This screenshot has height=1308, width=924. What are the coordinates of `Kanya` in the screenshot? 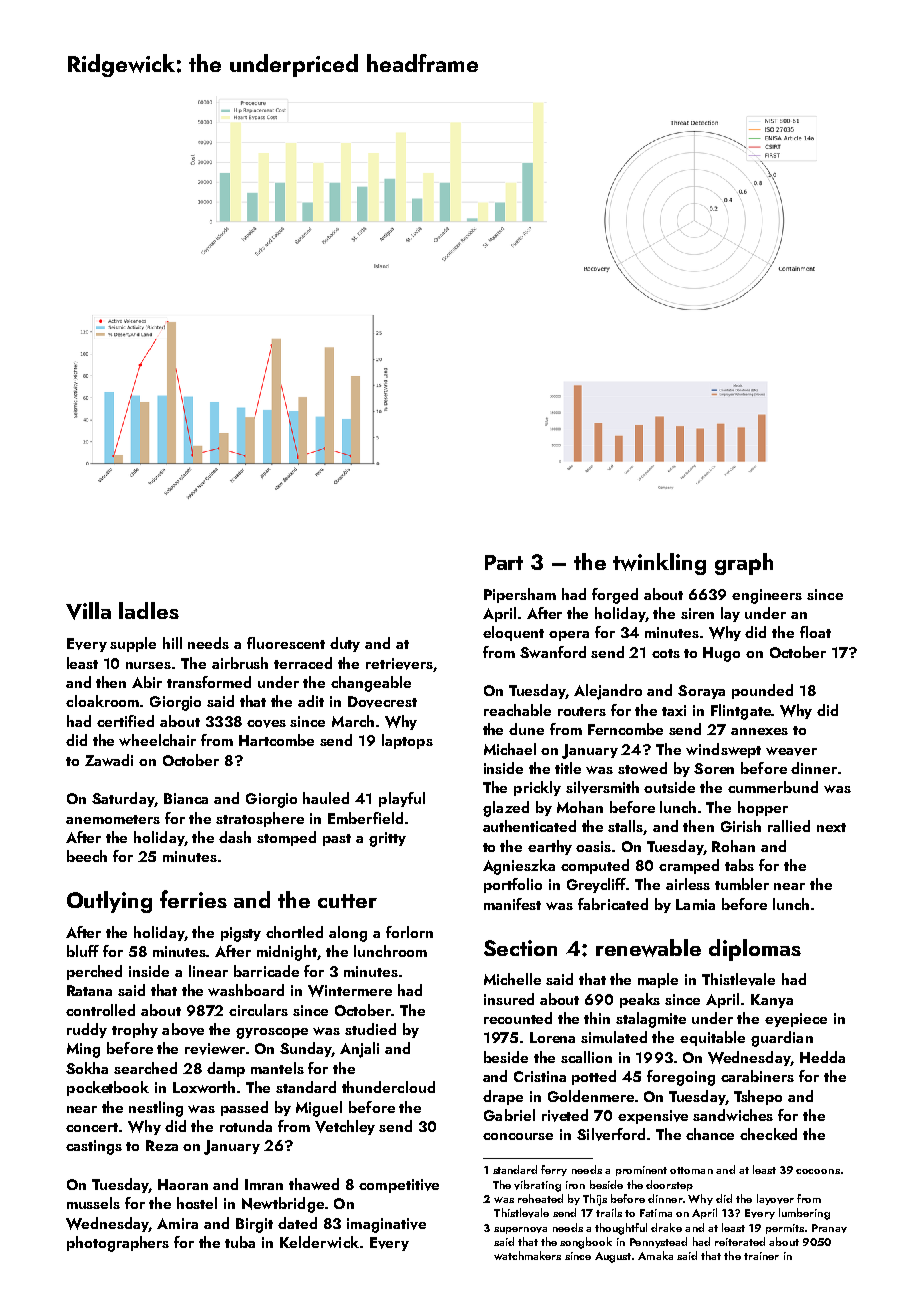 It's located at (772, 1001).
